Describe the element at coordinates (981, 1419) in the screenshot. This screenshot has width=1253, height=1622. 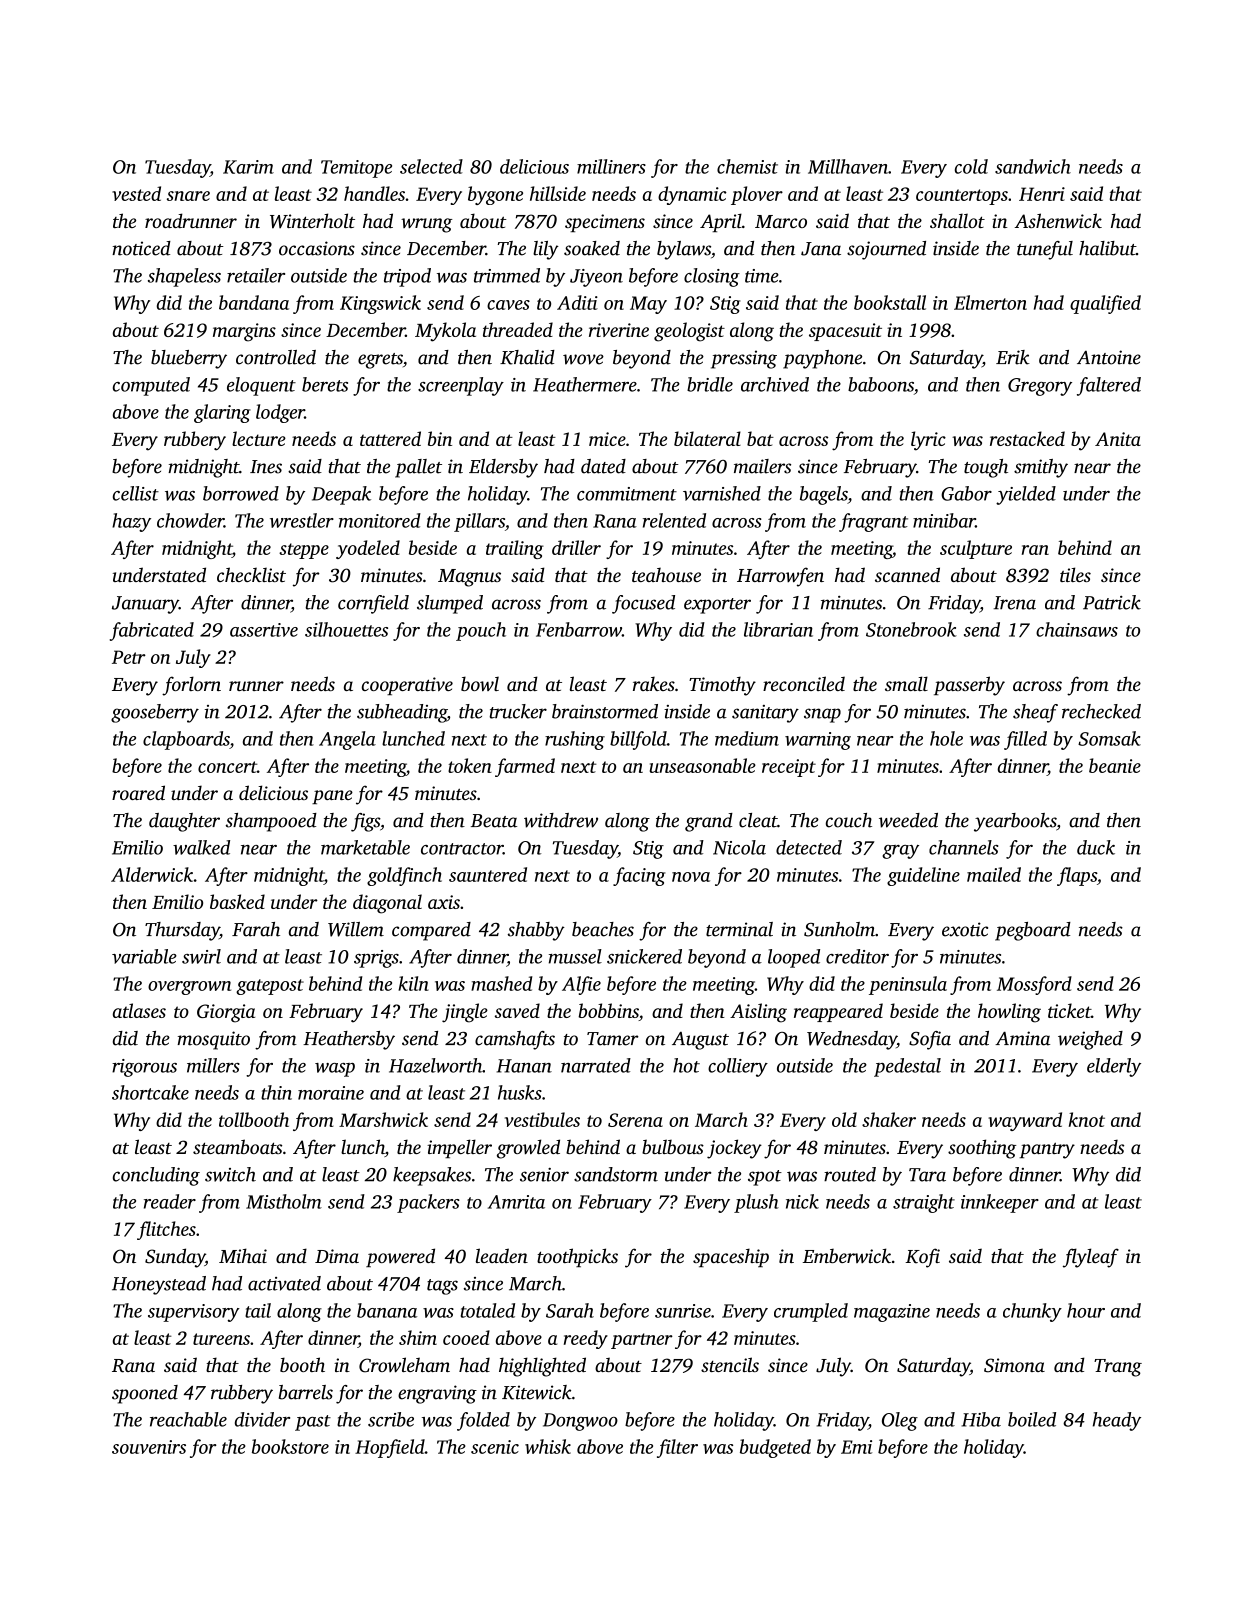
I see `Hiba` at that location.
